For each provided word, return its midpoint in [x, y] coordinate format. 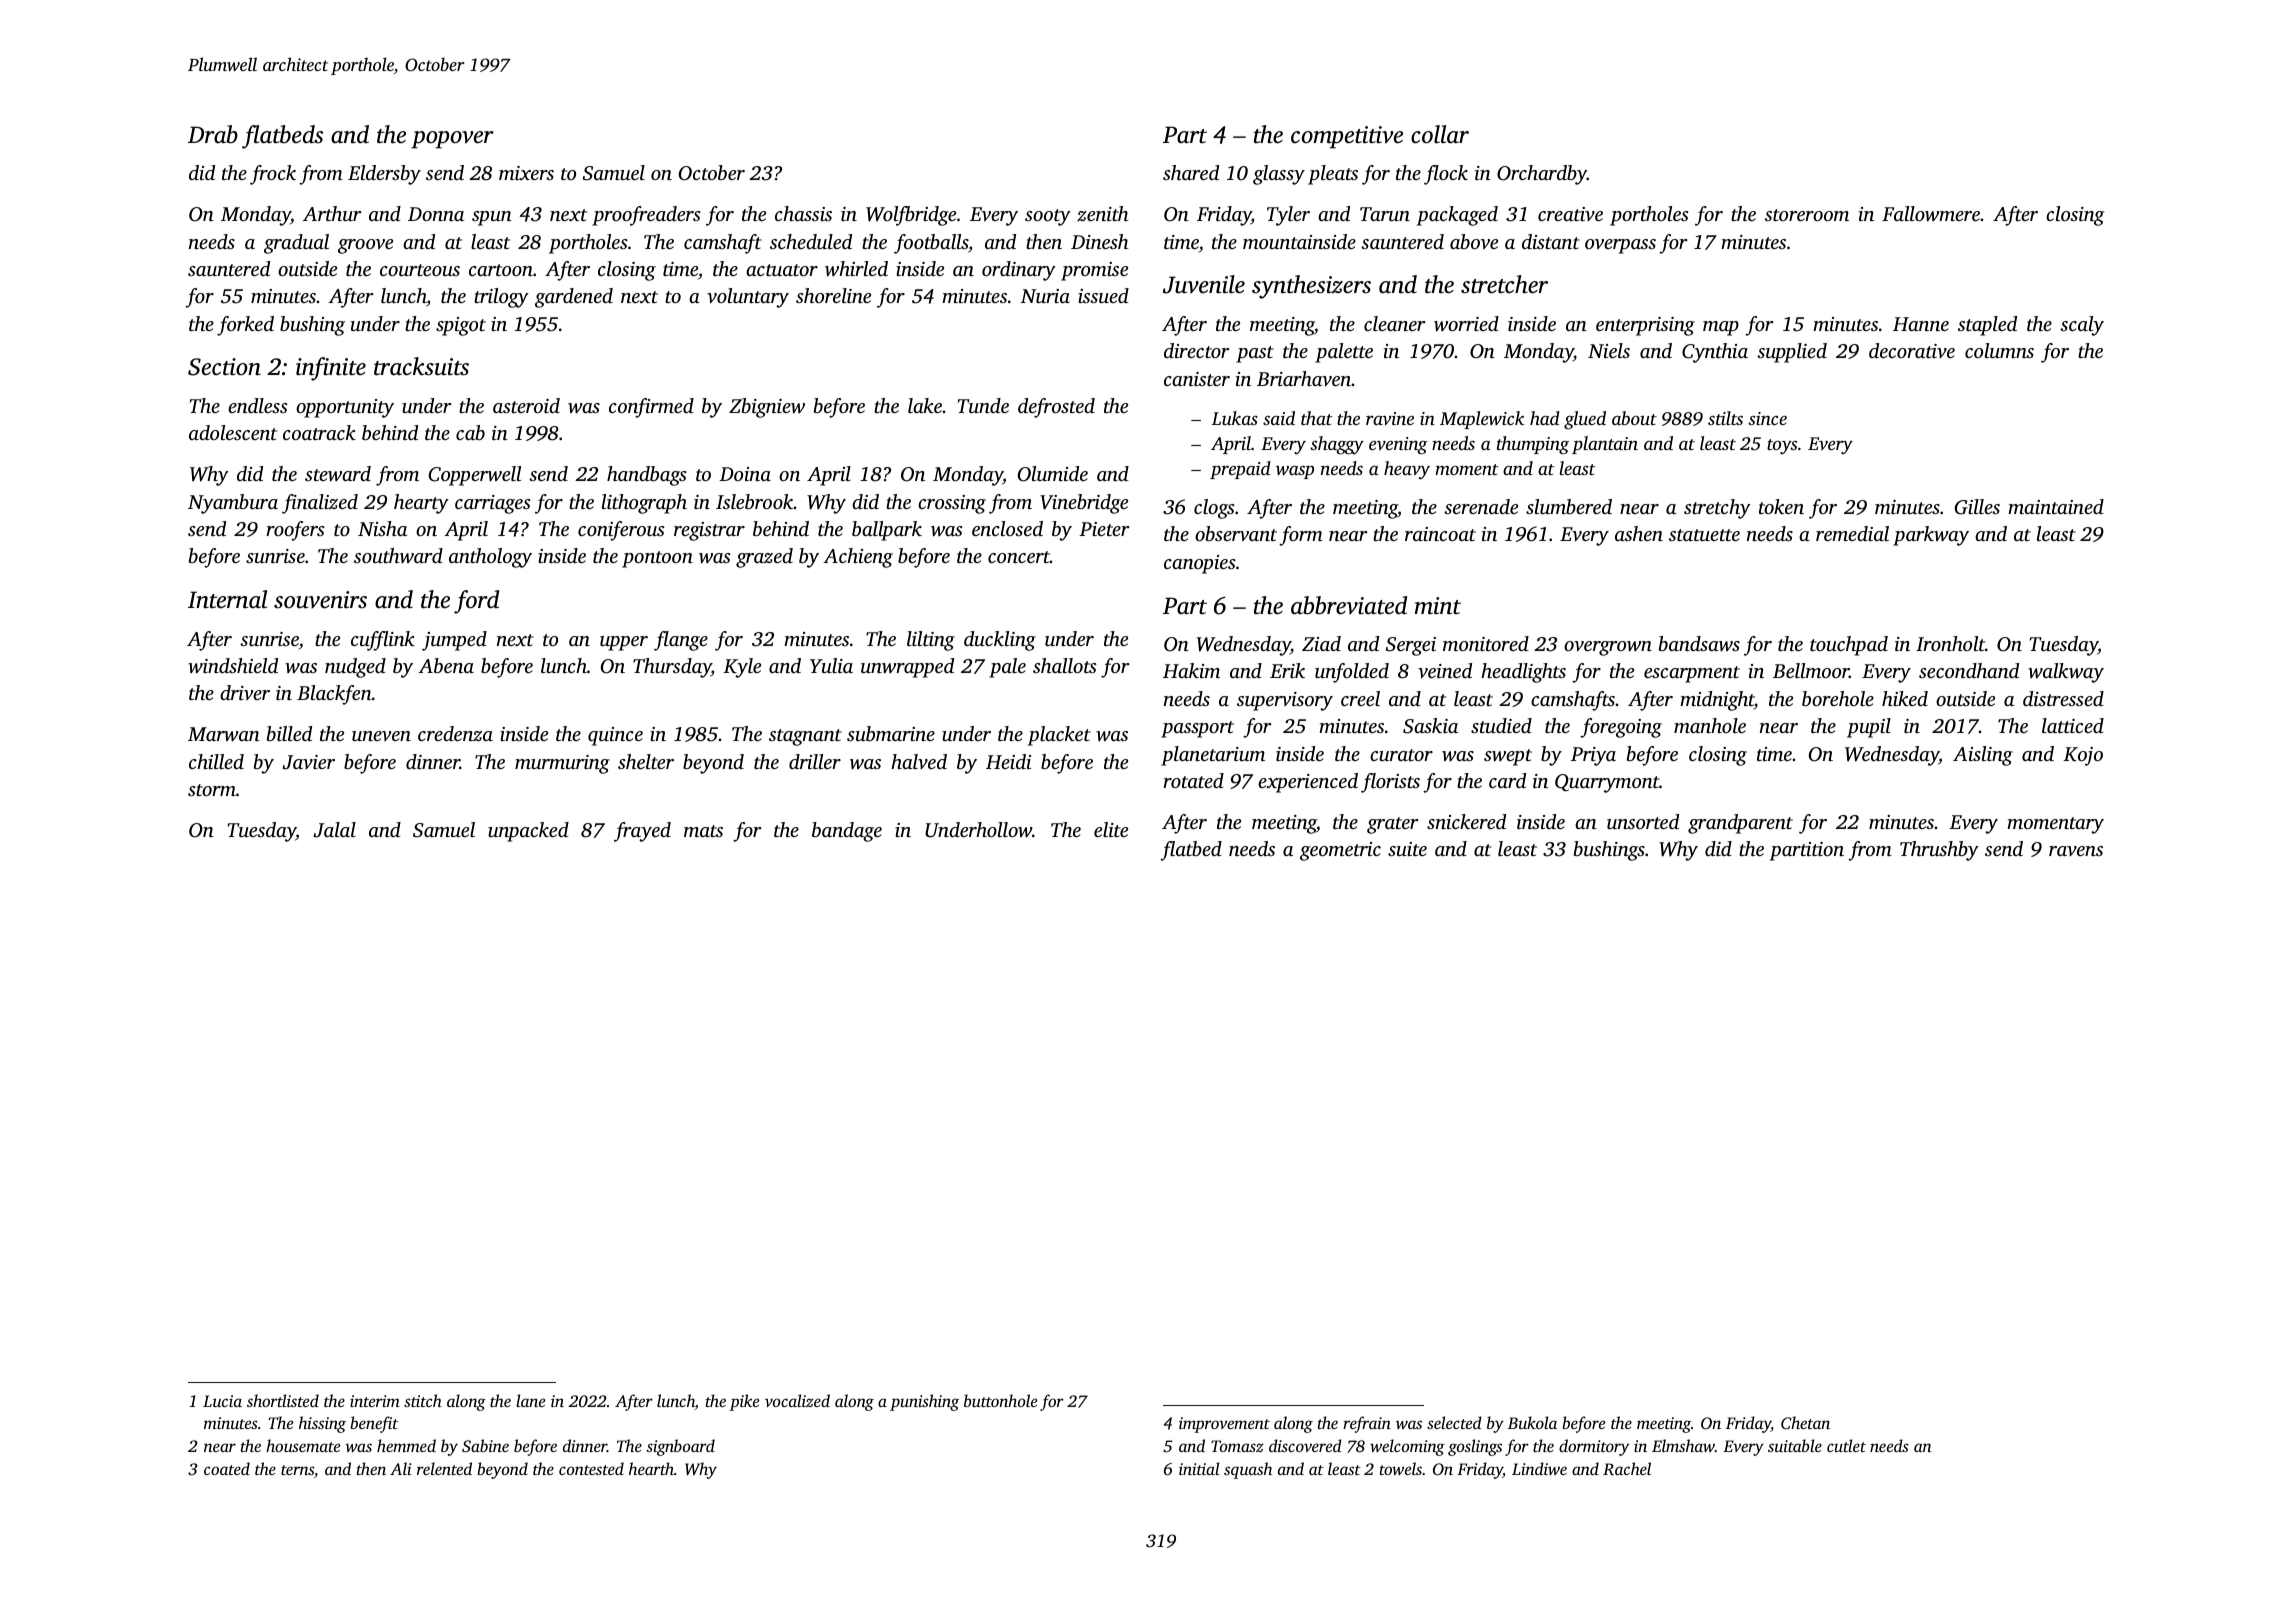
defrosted [1056, 408]
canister [1197, 379]
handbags [647, 476]
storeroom [1807, 215]
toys [1782, 446]
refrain [1367, 1424]
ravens [2076, 851]
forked [245, 326]
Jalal [334, 830]
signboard [680, 1447]
